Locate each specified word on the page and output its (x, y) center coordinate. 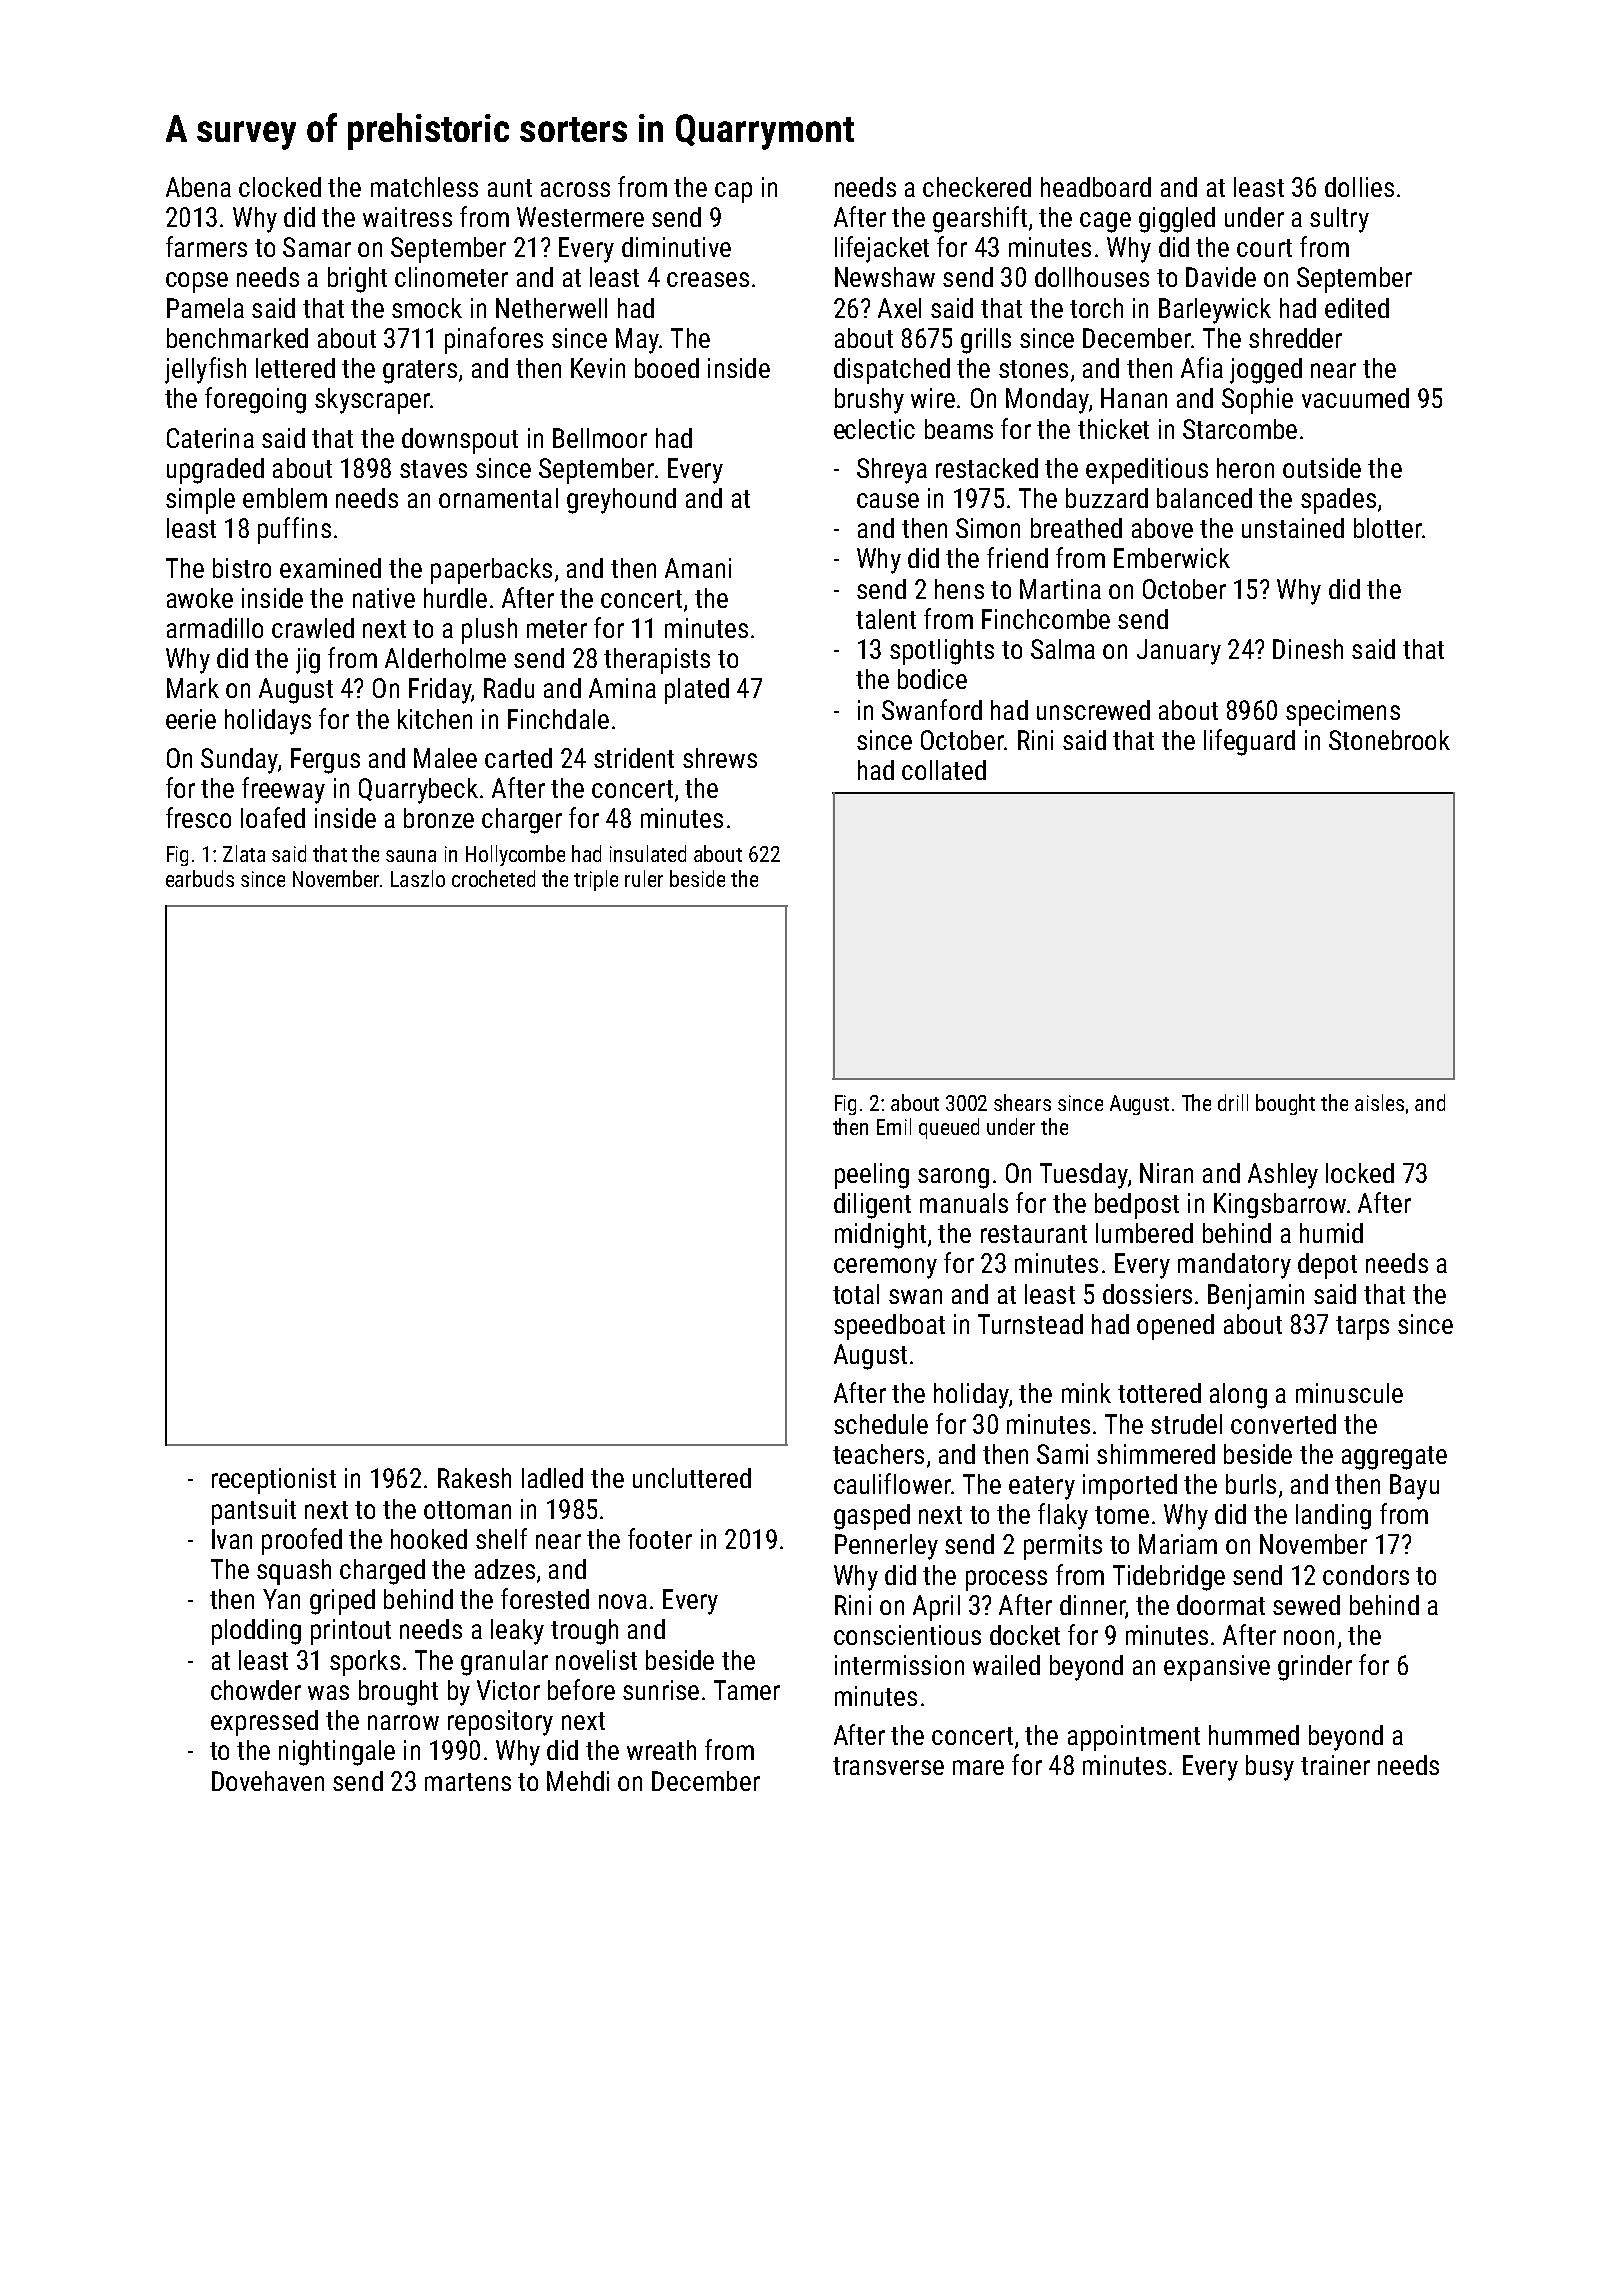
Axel (899, 308)
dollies (1359, 187)
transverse (888, 1766)
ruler (644, 878)
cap (733, 192)
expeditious (1147, 471)
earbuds (200, 878)
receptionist (274, 1481)
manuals (964, 1203)
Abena (198, 187)
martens (468, 1782)
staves (433, 469)
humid (1331, 1233)
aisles (1379, 1102)
